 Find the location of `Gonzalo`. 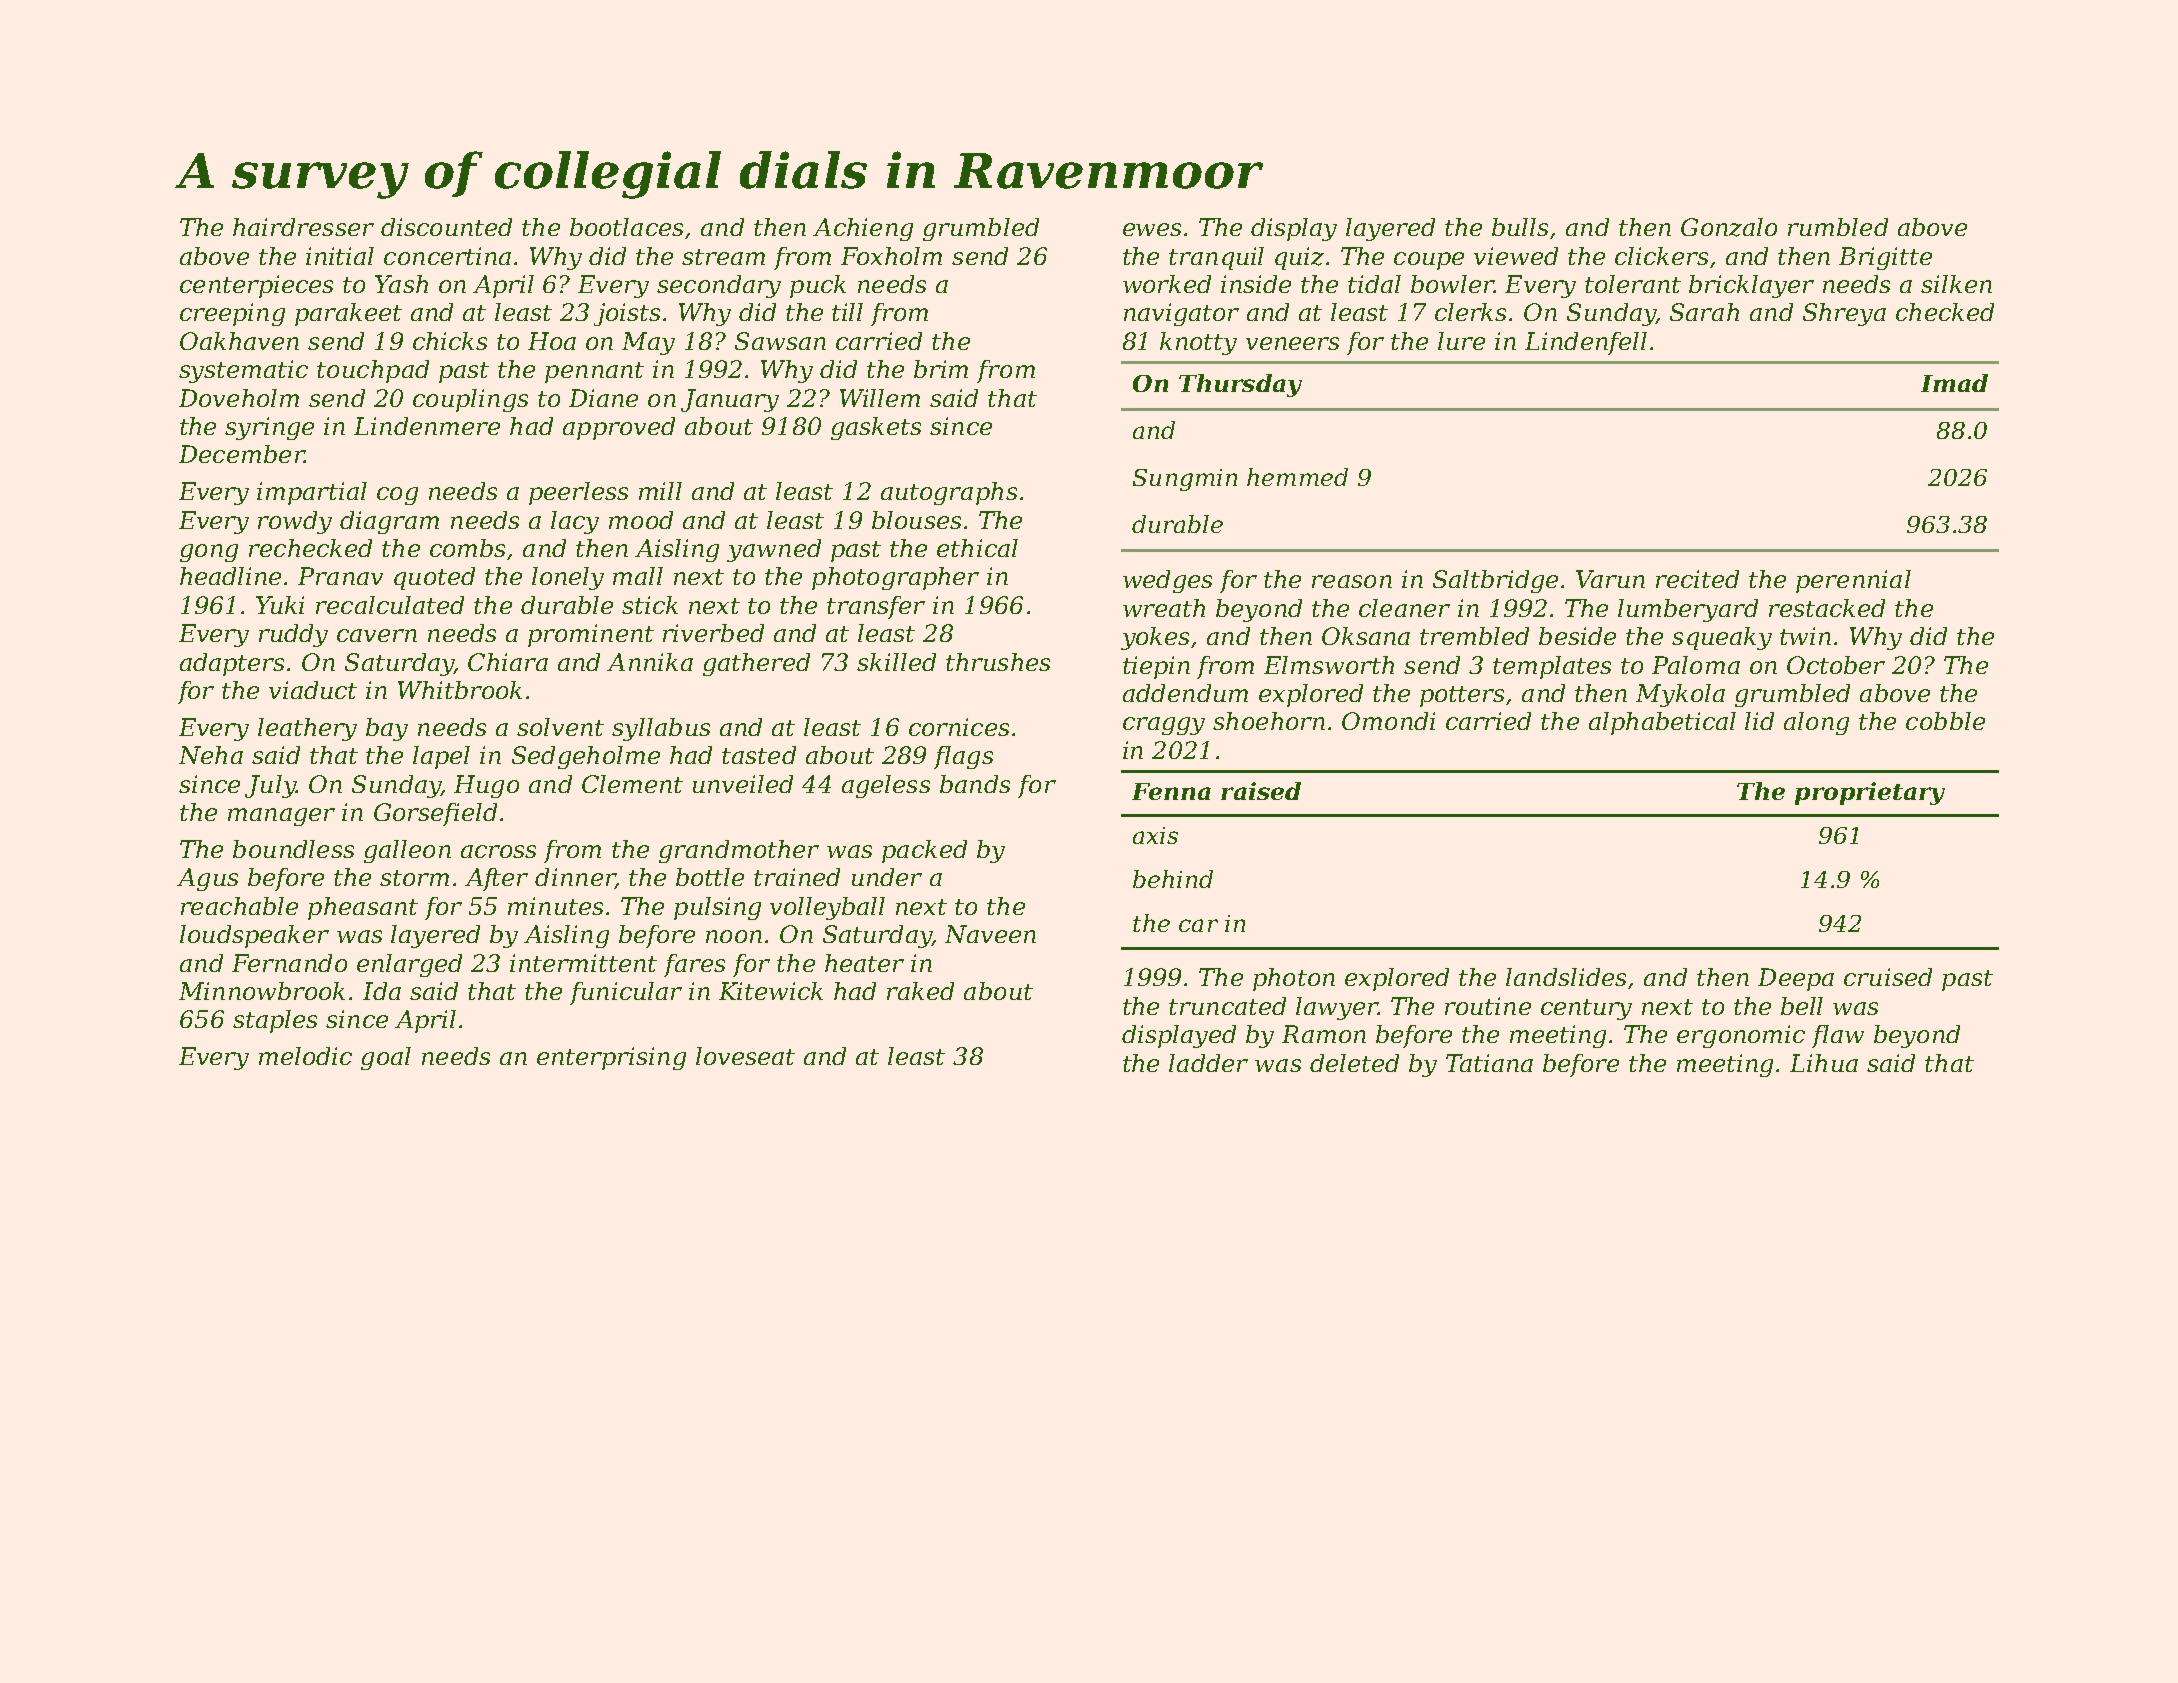

Gonzalo is located at coordinates (1729, 227).
